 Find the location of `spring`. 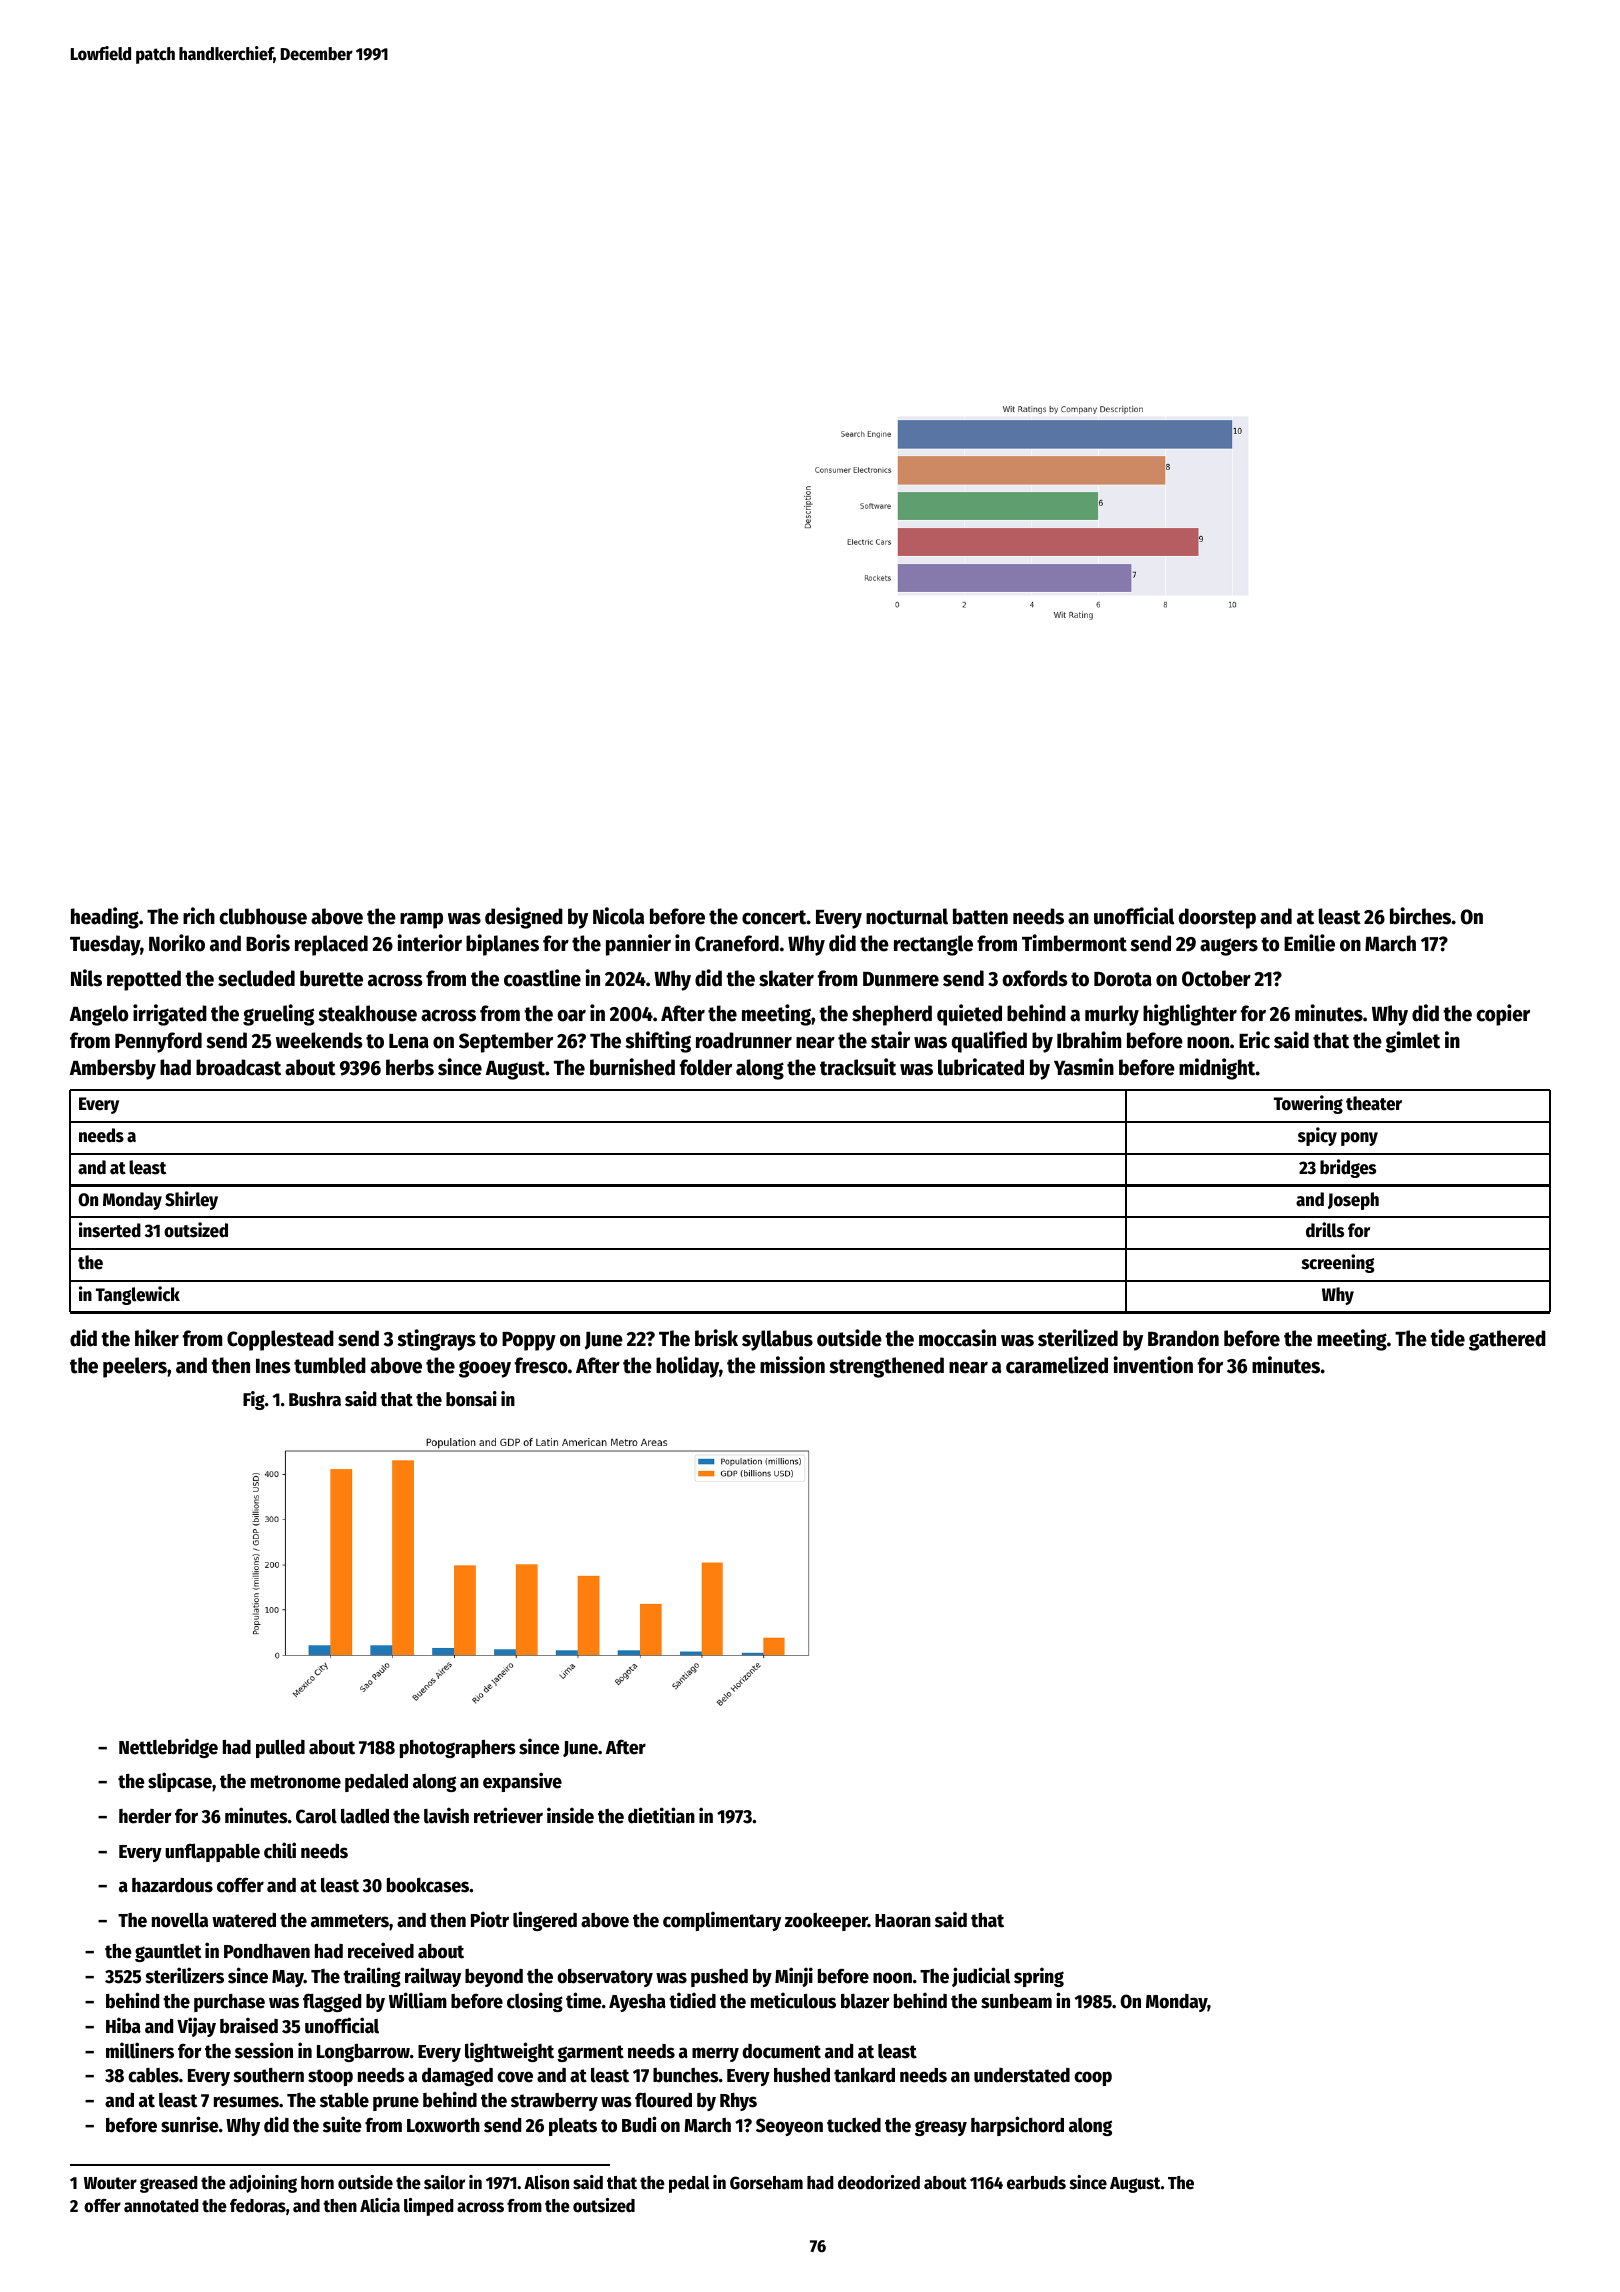

spring is located at coordinates (1039, 1977).
